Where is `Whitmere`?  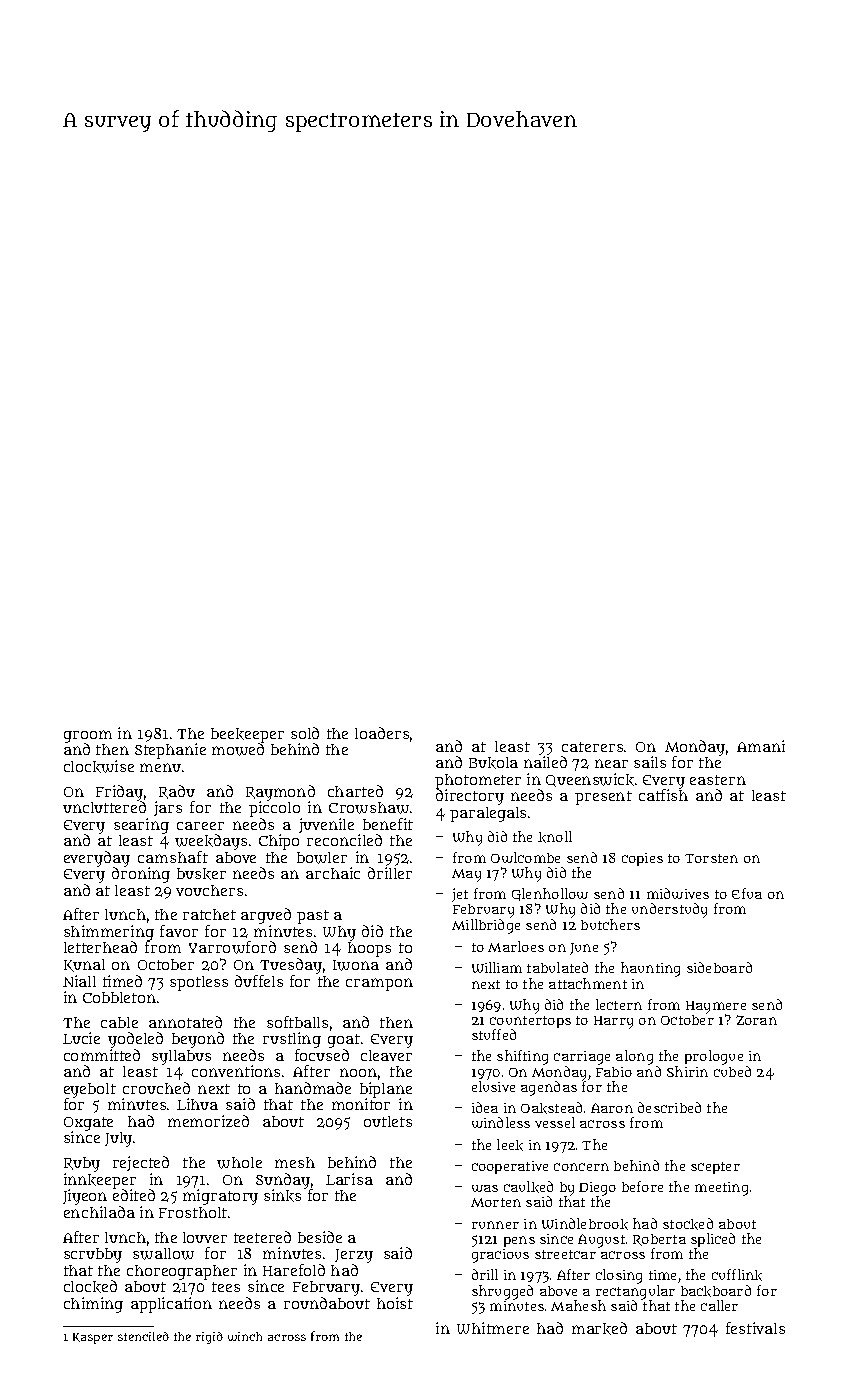 Whitmere is located at coordinates (493, 1328).
